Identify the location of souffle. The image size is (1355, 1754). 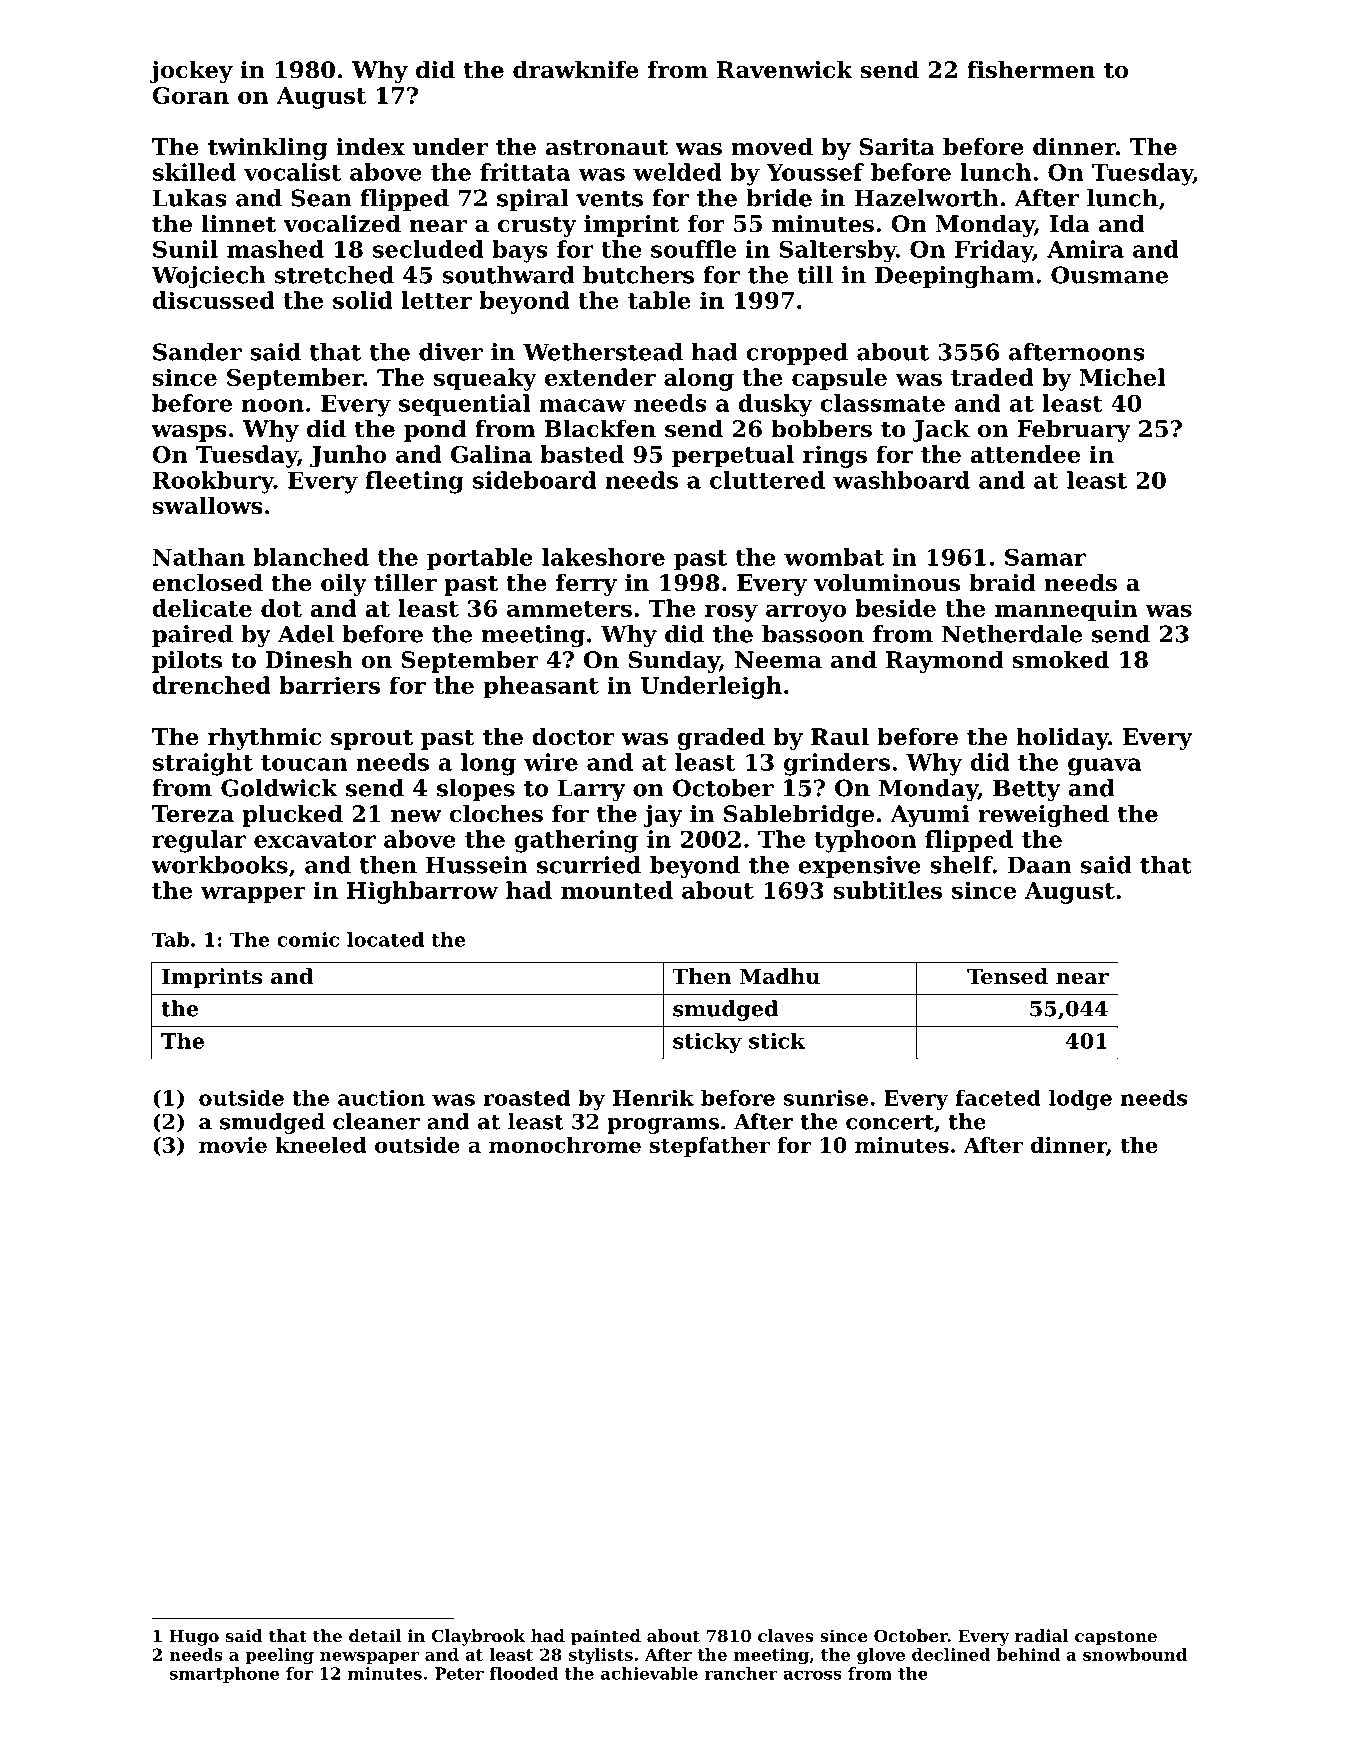
(693, 249).
